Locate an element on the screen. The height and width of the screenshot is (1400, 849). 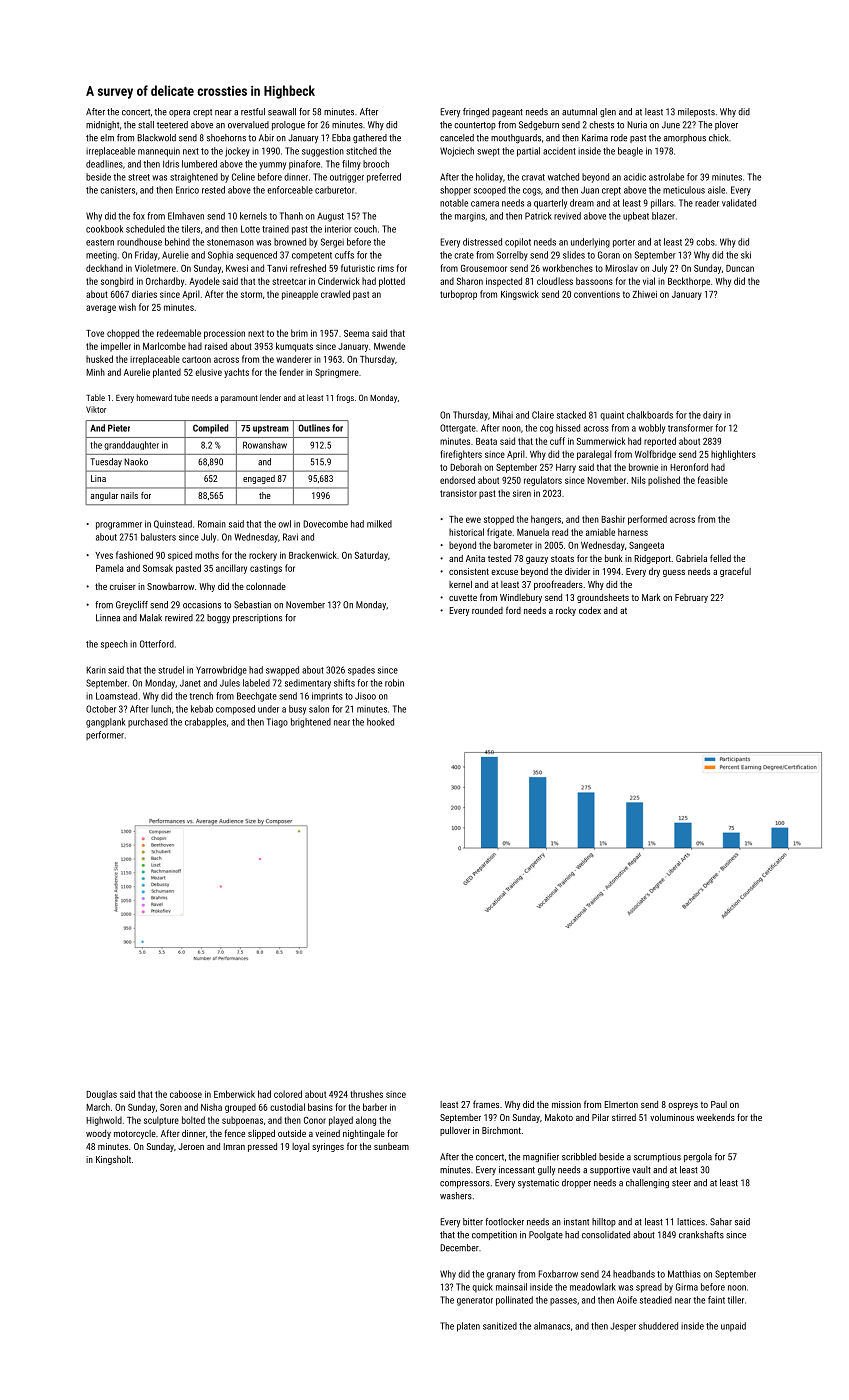
nails is located at coordinates (129, 495).
